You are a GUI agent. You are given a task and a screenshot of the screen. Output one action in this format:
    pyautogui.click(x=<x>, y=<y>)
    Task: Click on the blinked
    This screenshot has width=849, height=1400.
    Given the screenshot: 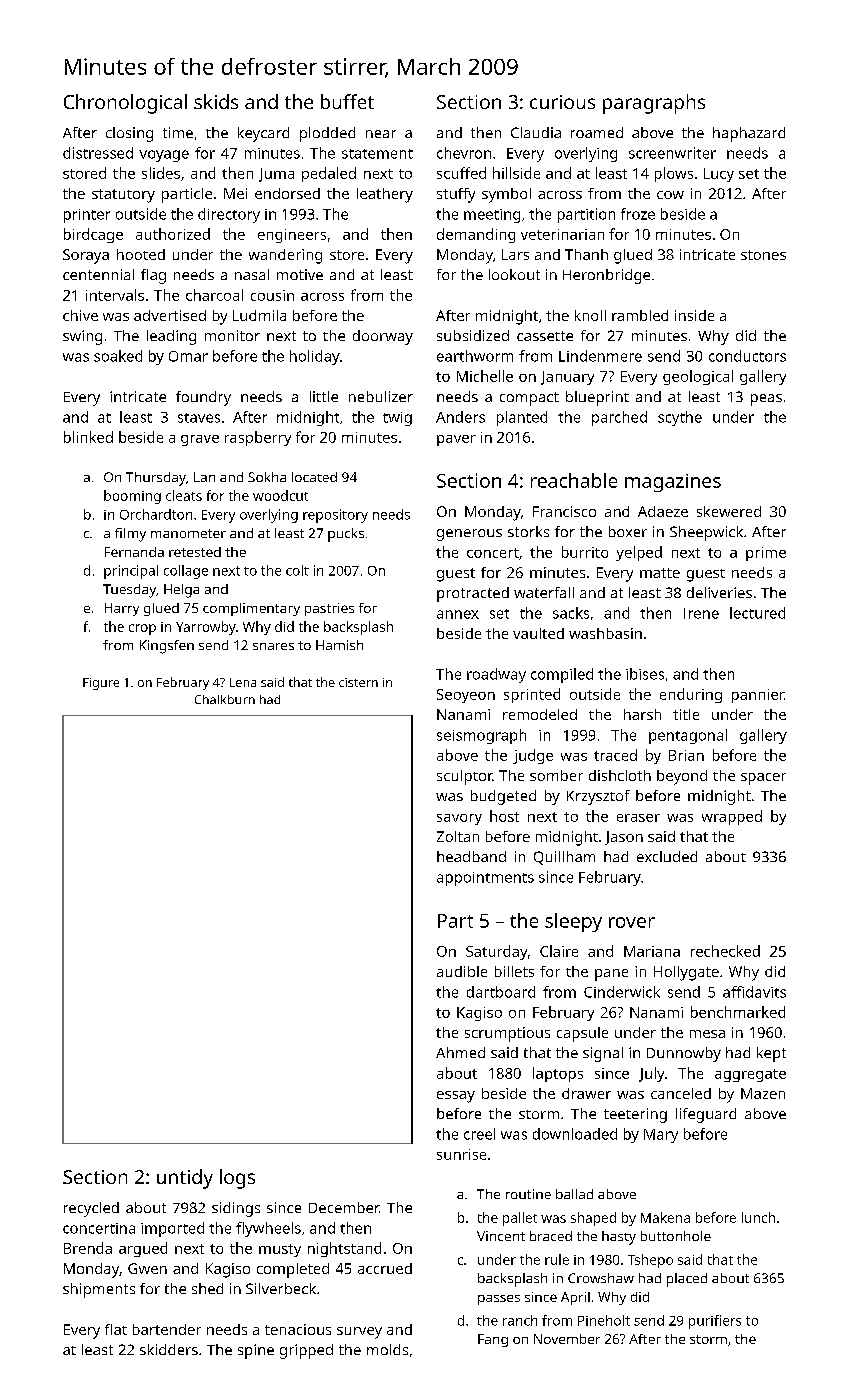 What is the action you would take?
    pyautogui.click(x=88, y=437)
